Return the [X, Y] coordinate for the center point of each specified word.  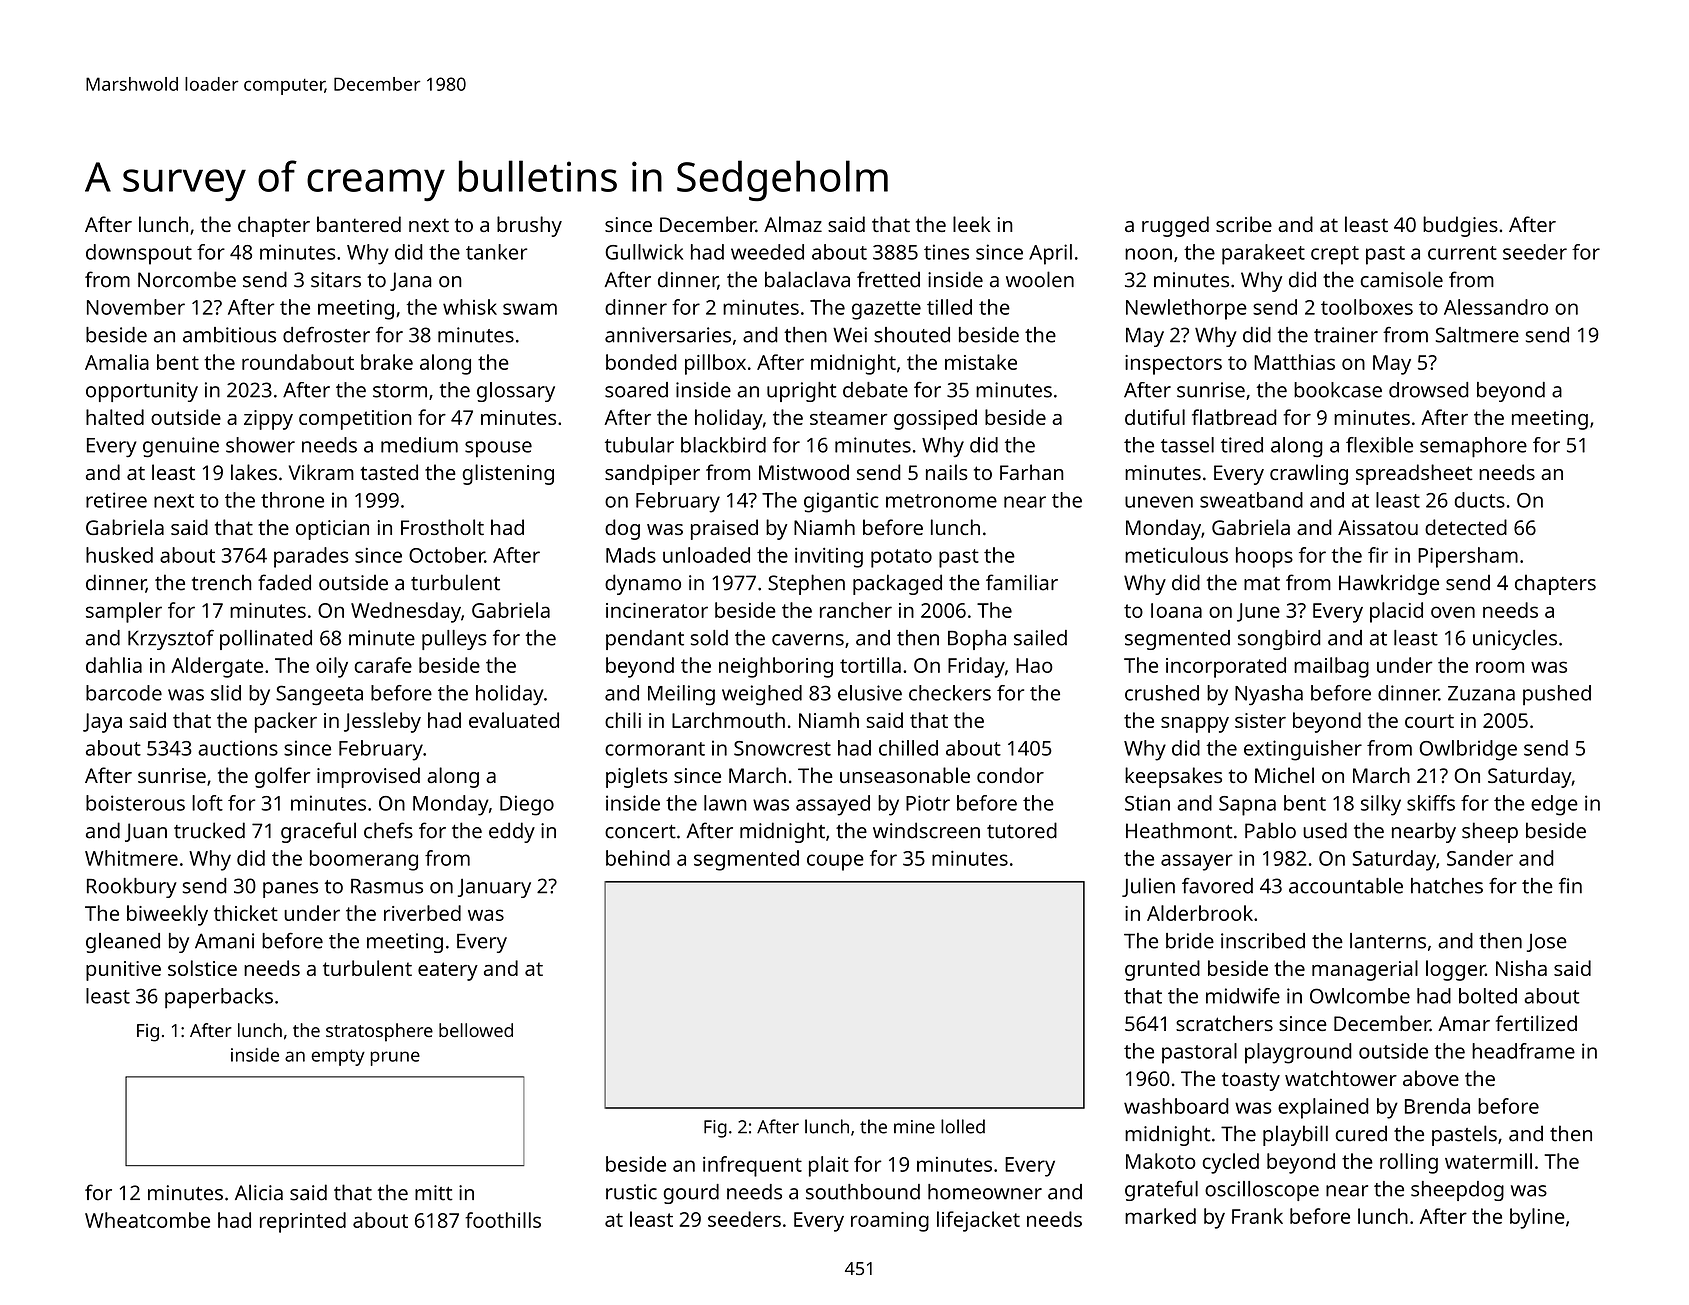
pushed [1557, 695]
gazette [886, 310]
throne [292, 500]
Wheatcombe [147, 1220]
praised [724, 529]
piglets [637, 777]
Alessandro [1496, 307]
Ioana [1176, 610]
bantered [359, 224]
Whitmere [131, 858]
